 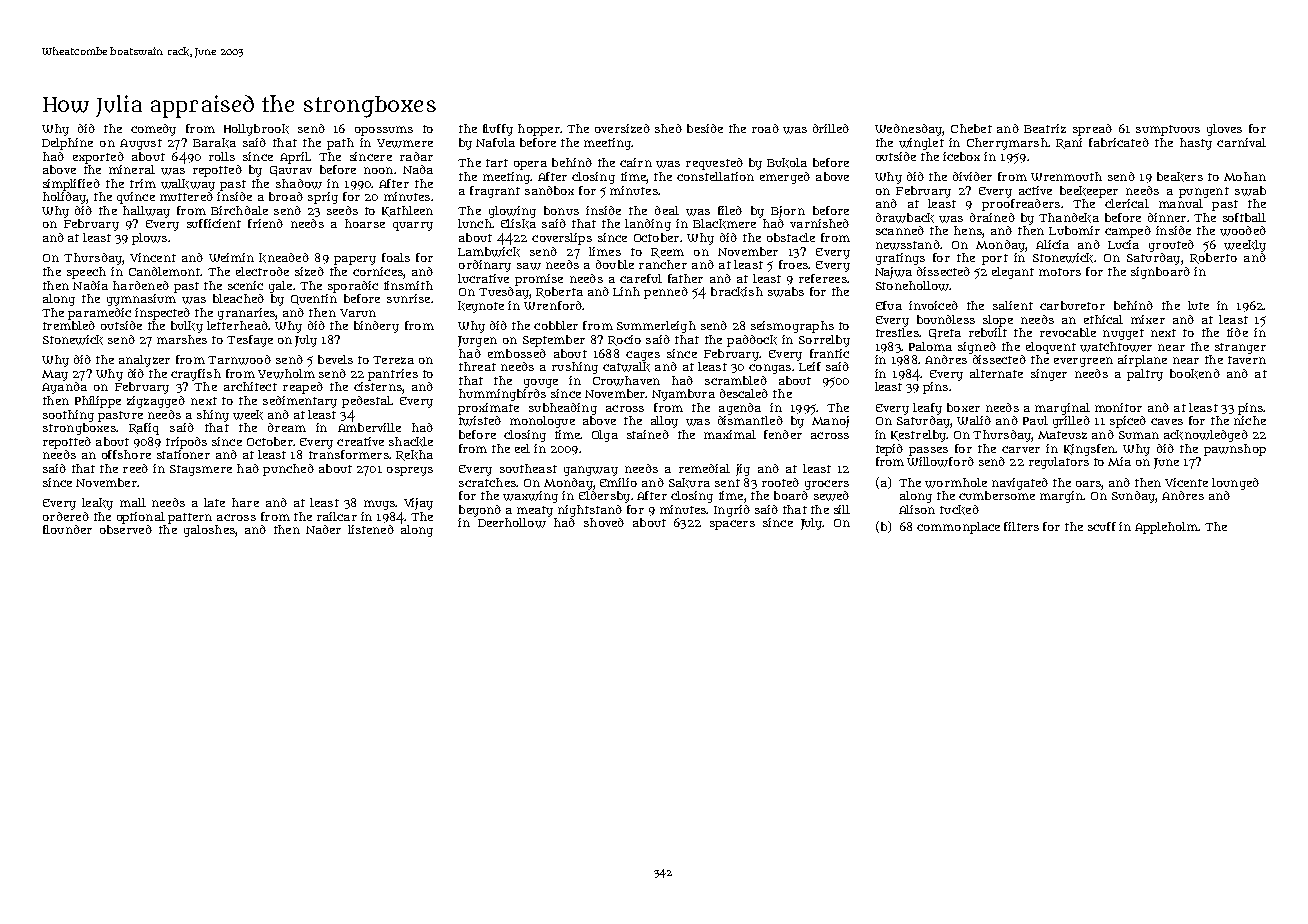 I want to click on cairn, so click(x=636, y=162).
